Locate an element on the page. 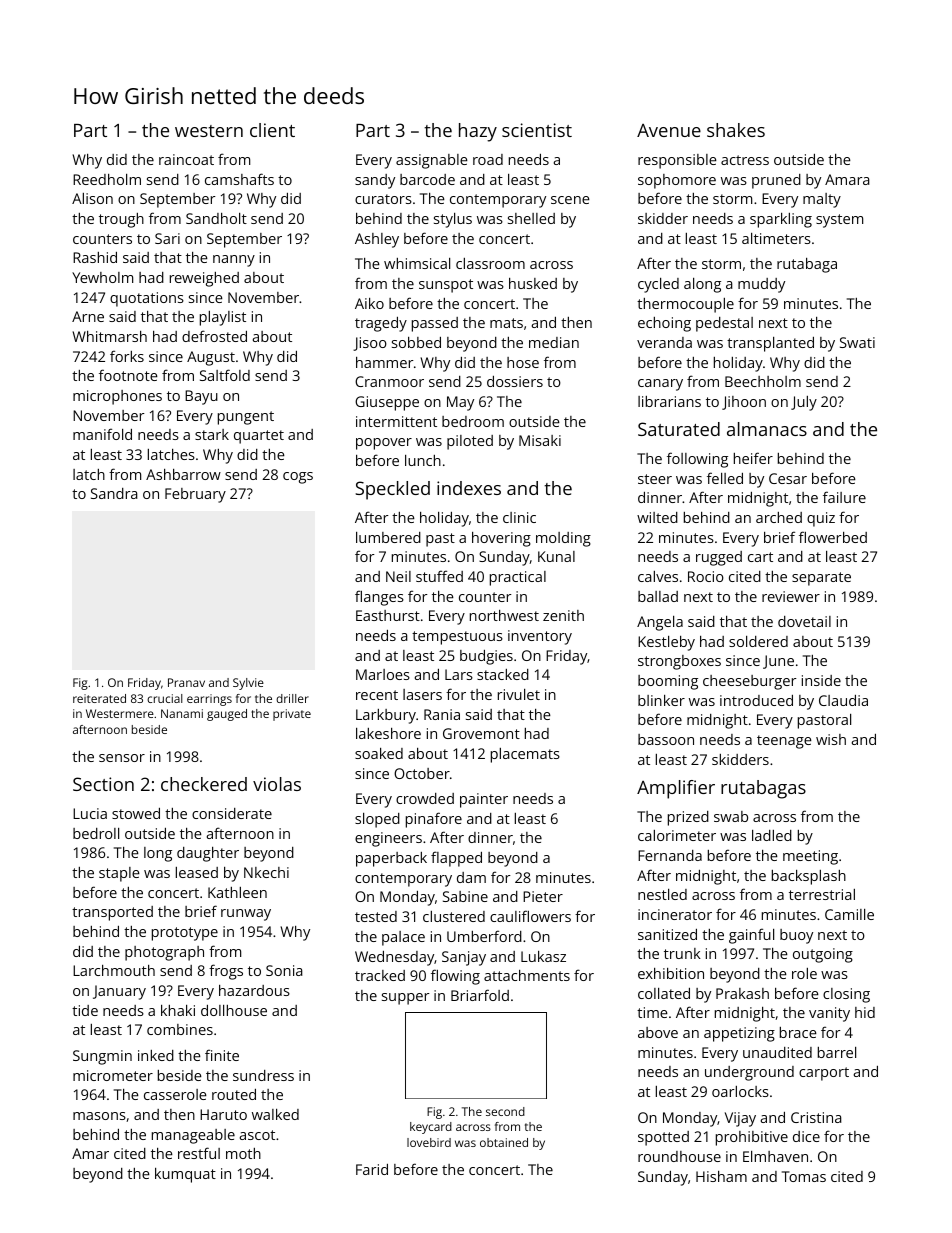 The image size is (952, 1233). Cesar is located at coordinates (788, 478).
